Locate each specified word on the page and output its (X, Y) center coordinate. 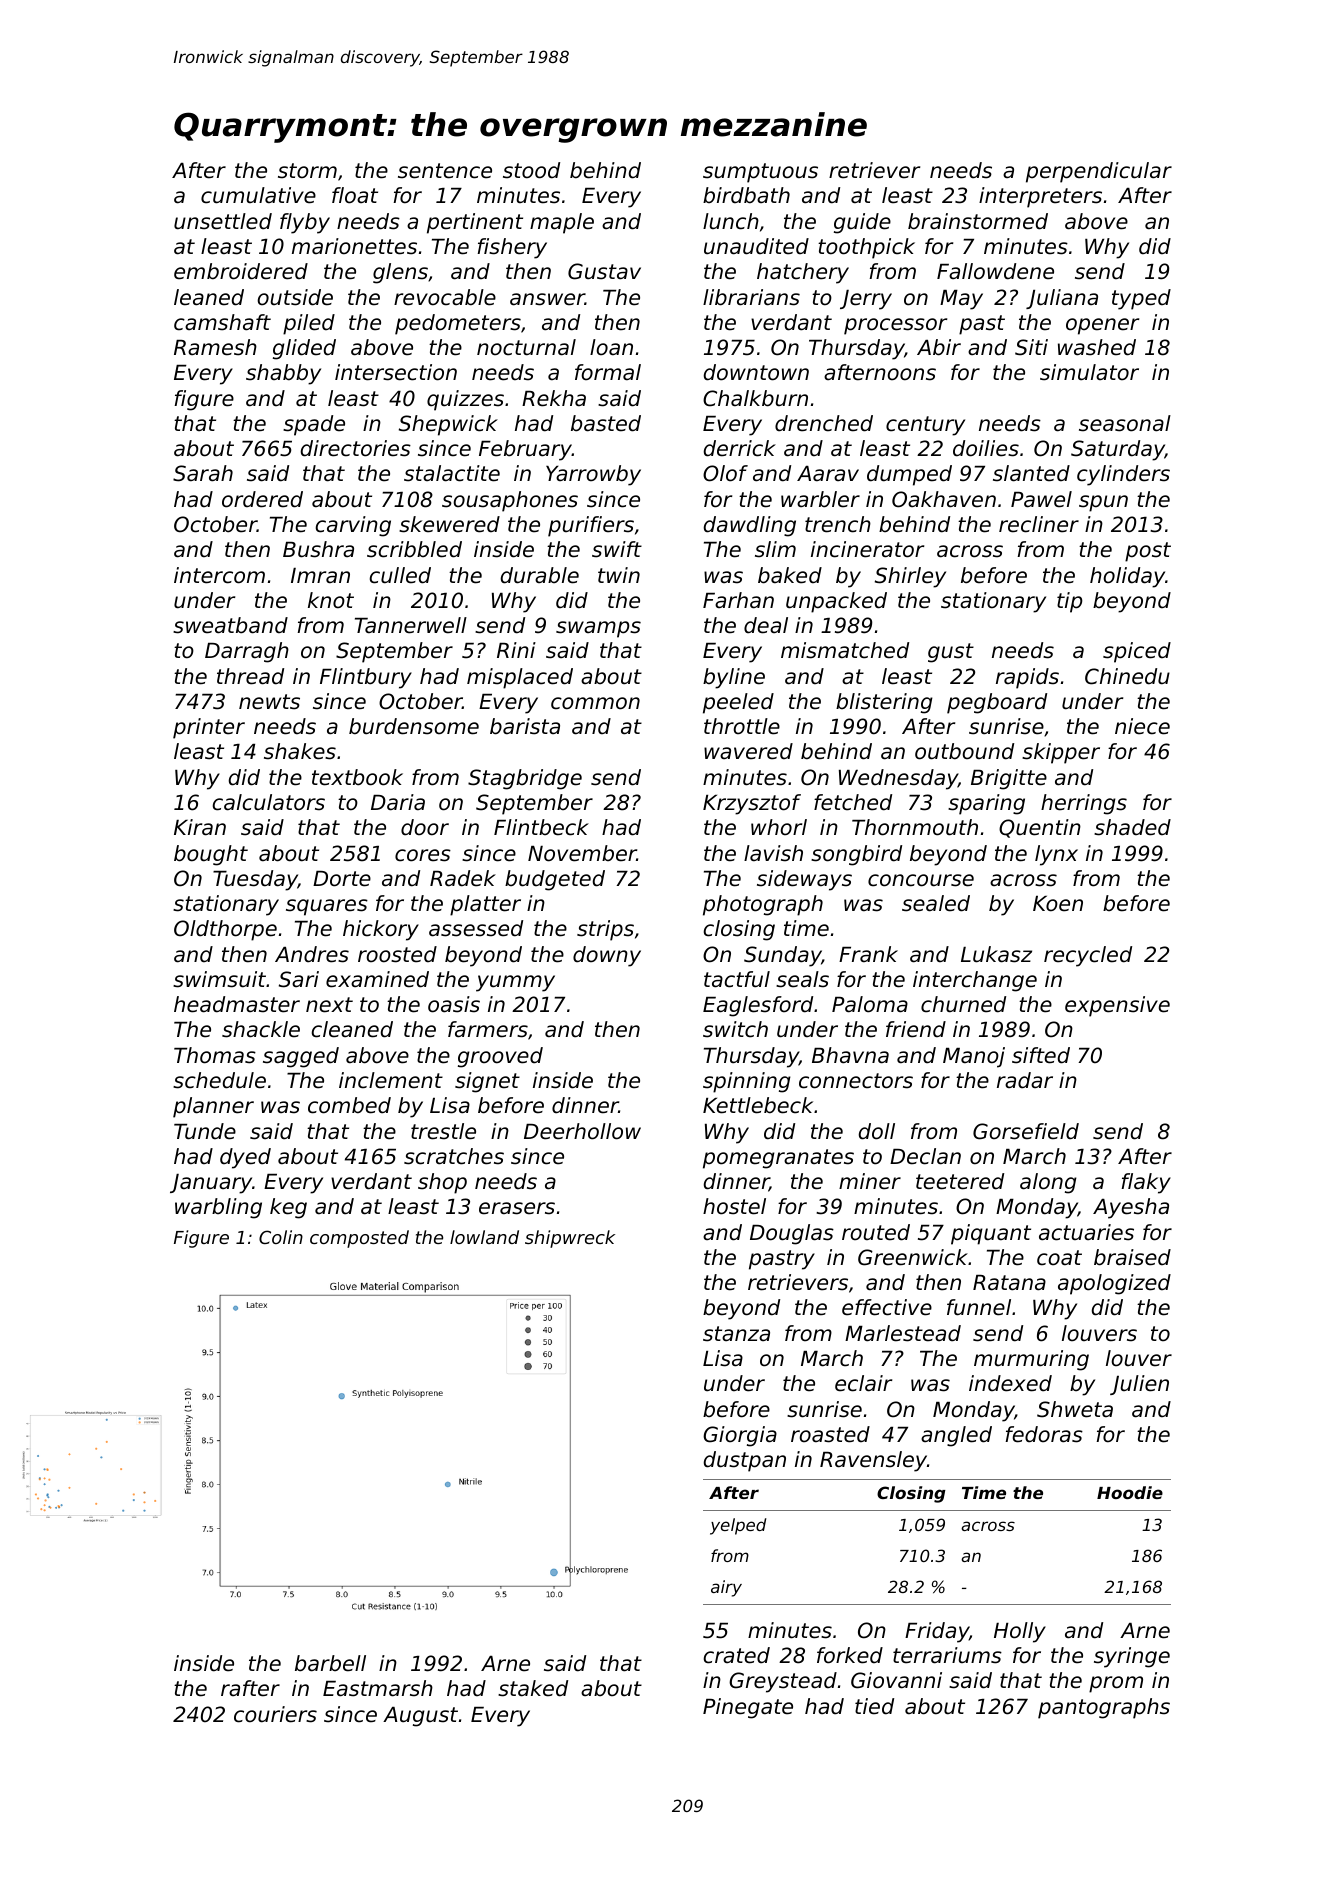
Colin (281, 1237)
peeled (738, 703)
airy (726, 1588)
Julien (1139, 1385)
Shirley (910, 577)
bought (211, 855)
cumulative (258, 195)
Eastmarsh (378, 1688)
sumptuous (760, 173)
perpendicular (1099, 172)
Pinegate (748, 1708)
